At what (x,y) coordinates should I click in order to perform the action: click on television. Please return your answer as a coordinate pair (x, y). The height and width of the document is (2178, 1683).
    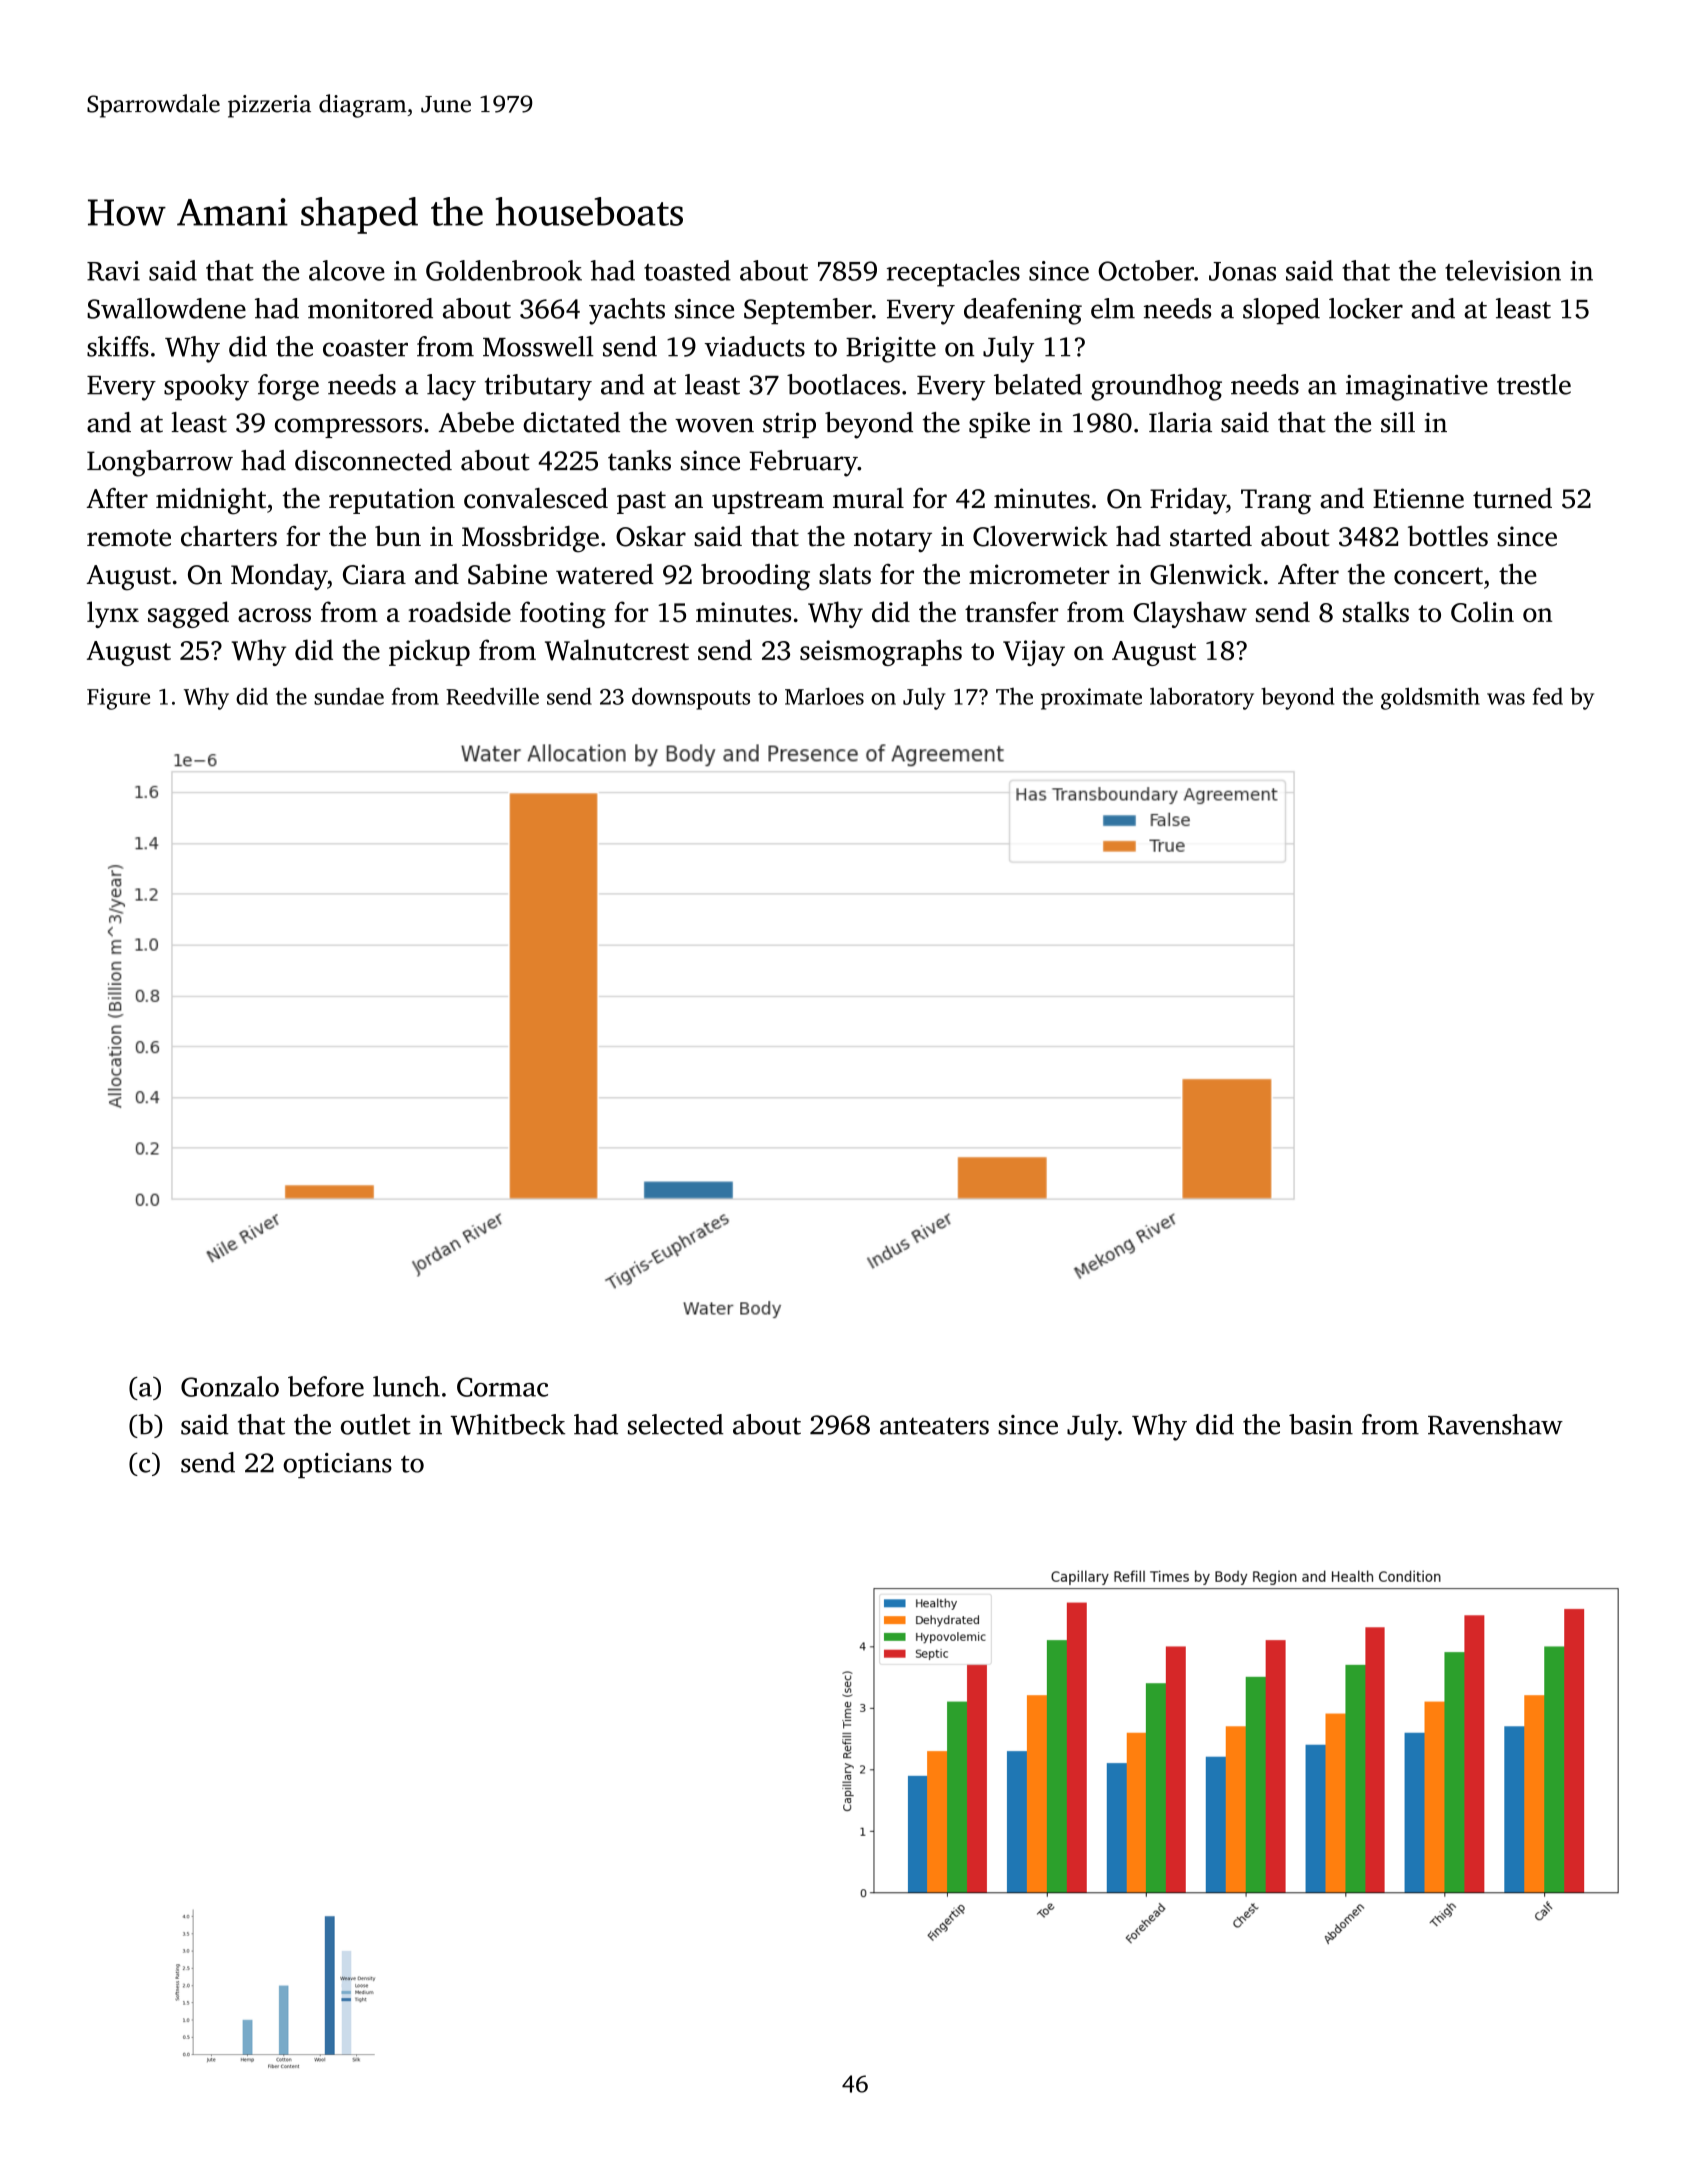
    Looking at the image, I should click on (1503, 270).
